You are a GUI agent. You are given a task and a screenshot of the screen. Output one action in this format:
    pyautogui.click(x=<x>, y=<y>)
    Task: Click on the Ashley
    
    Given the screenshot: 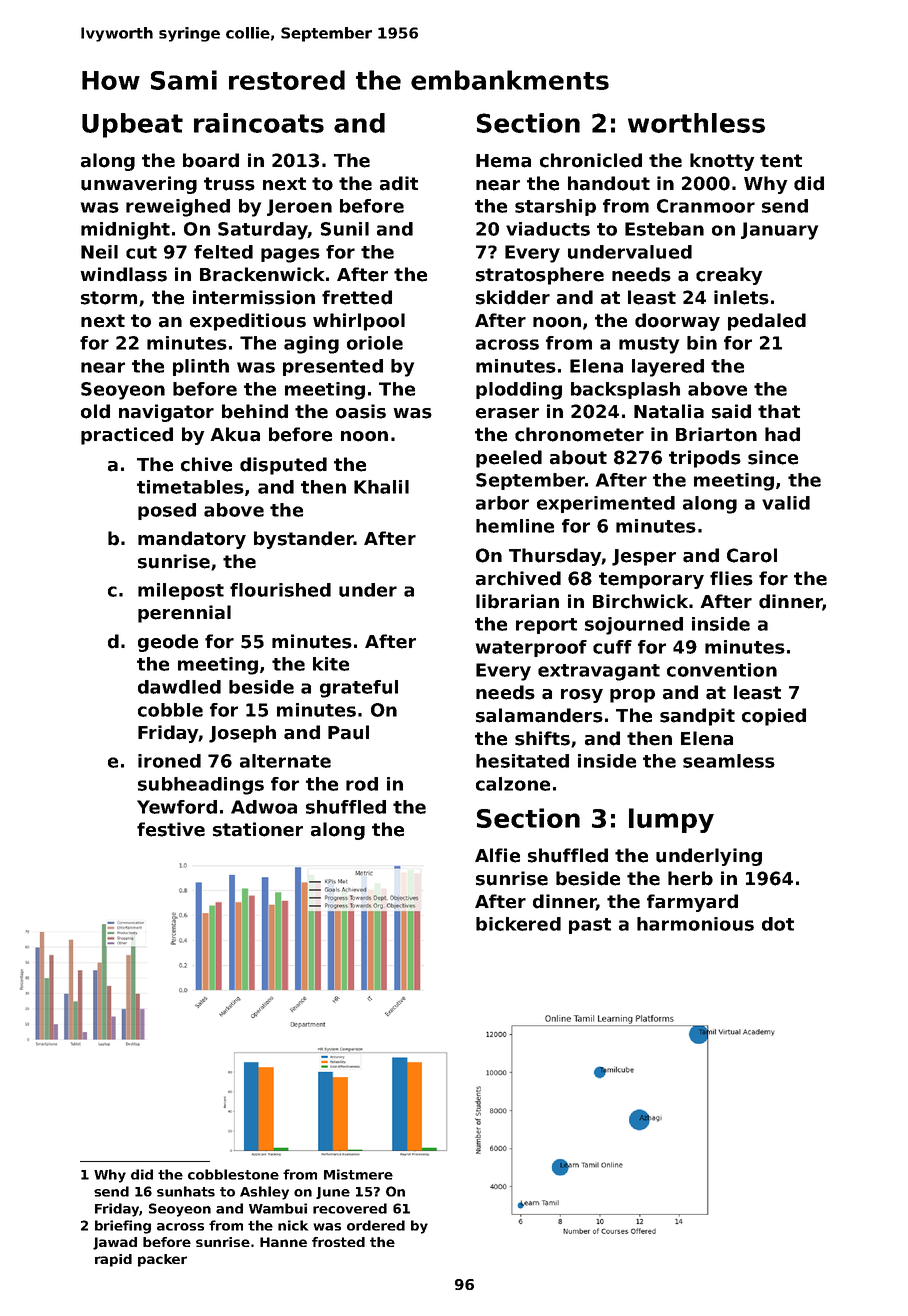 What is the action you would take?
    pyautogui.click(x=264, y=1193)
